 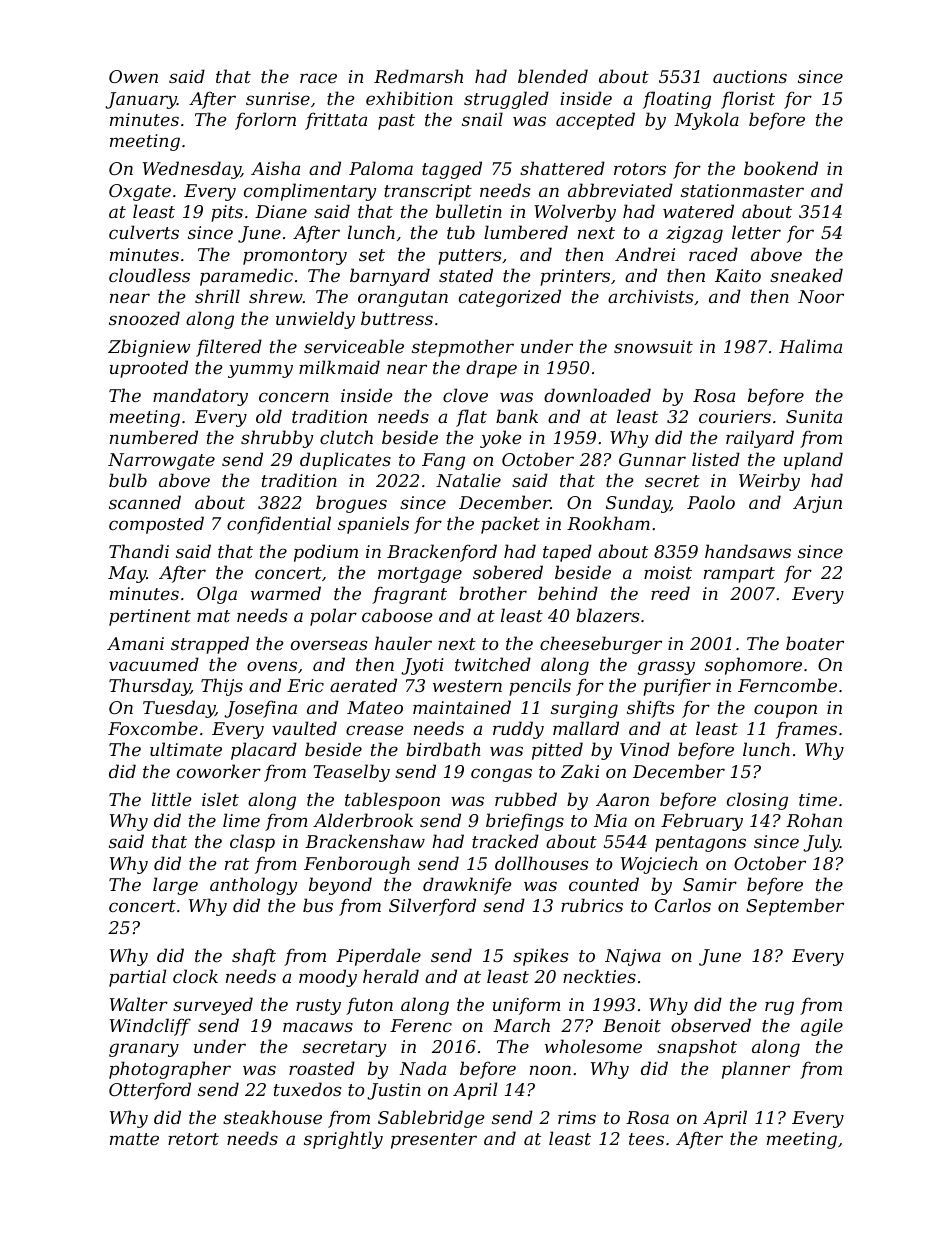 I want to click on Brackenford, so click(x=442, y=553).
